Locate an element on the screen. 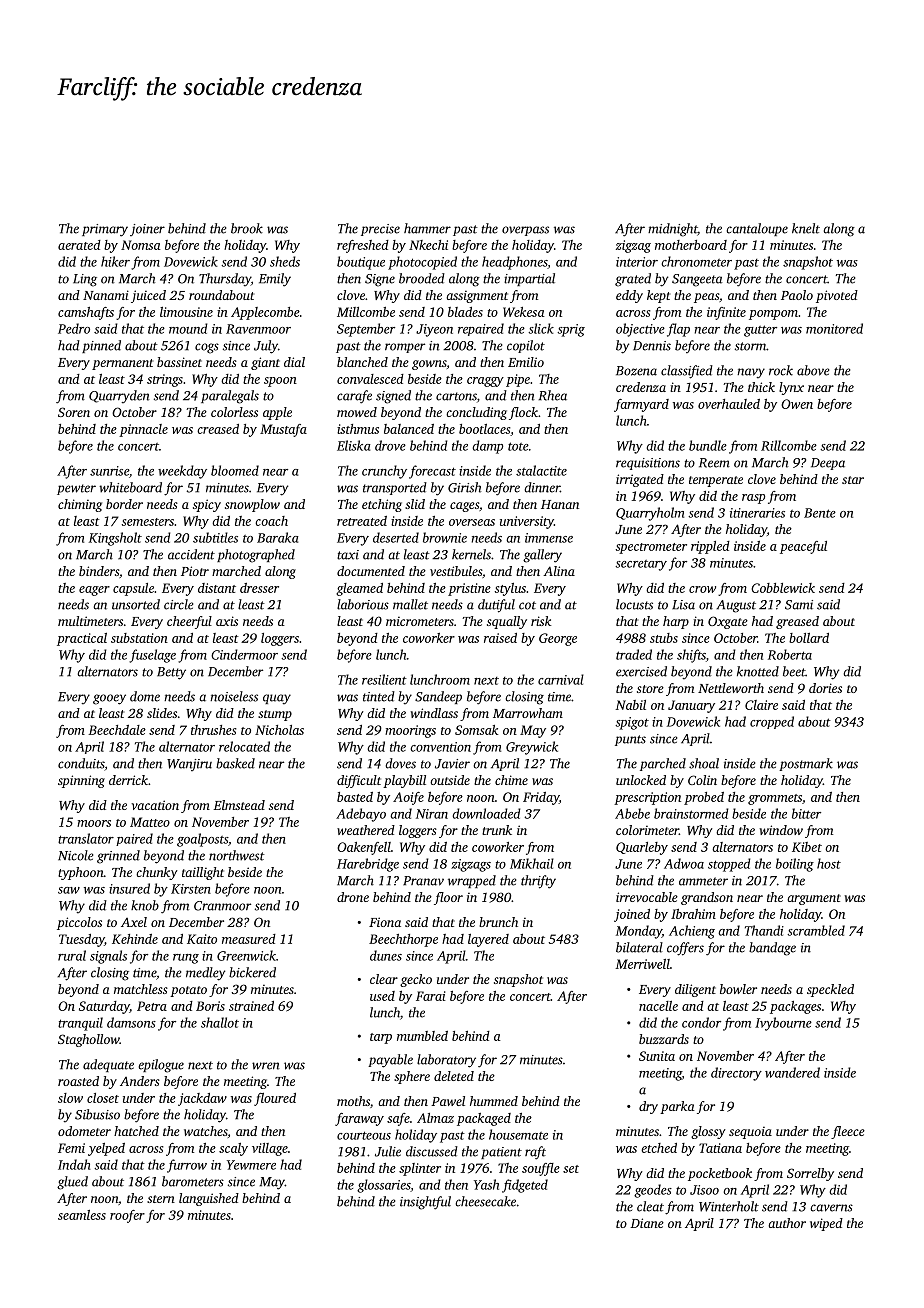 This screenshot has width=924, height=1308. Axel is located at coordinates (134, 922).
